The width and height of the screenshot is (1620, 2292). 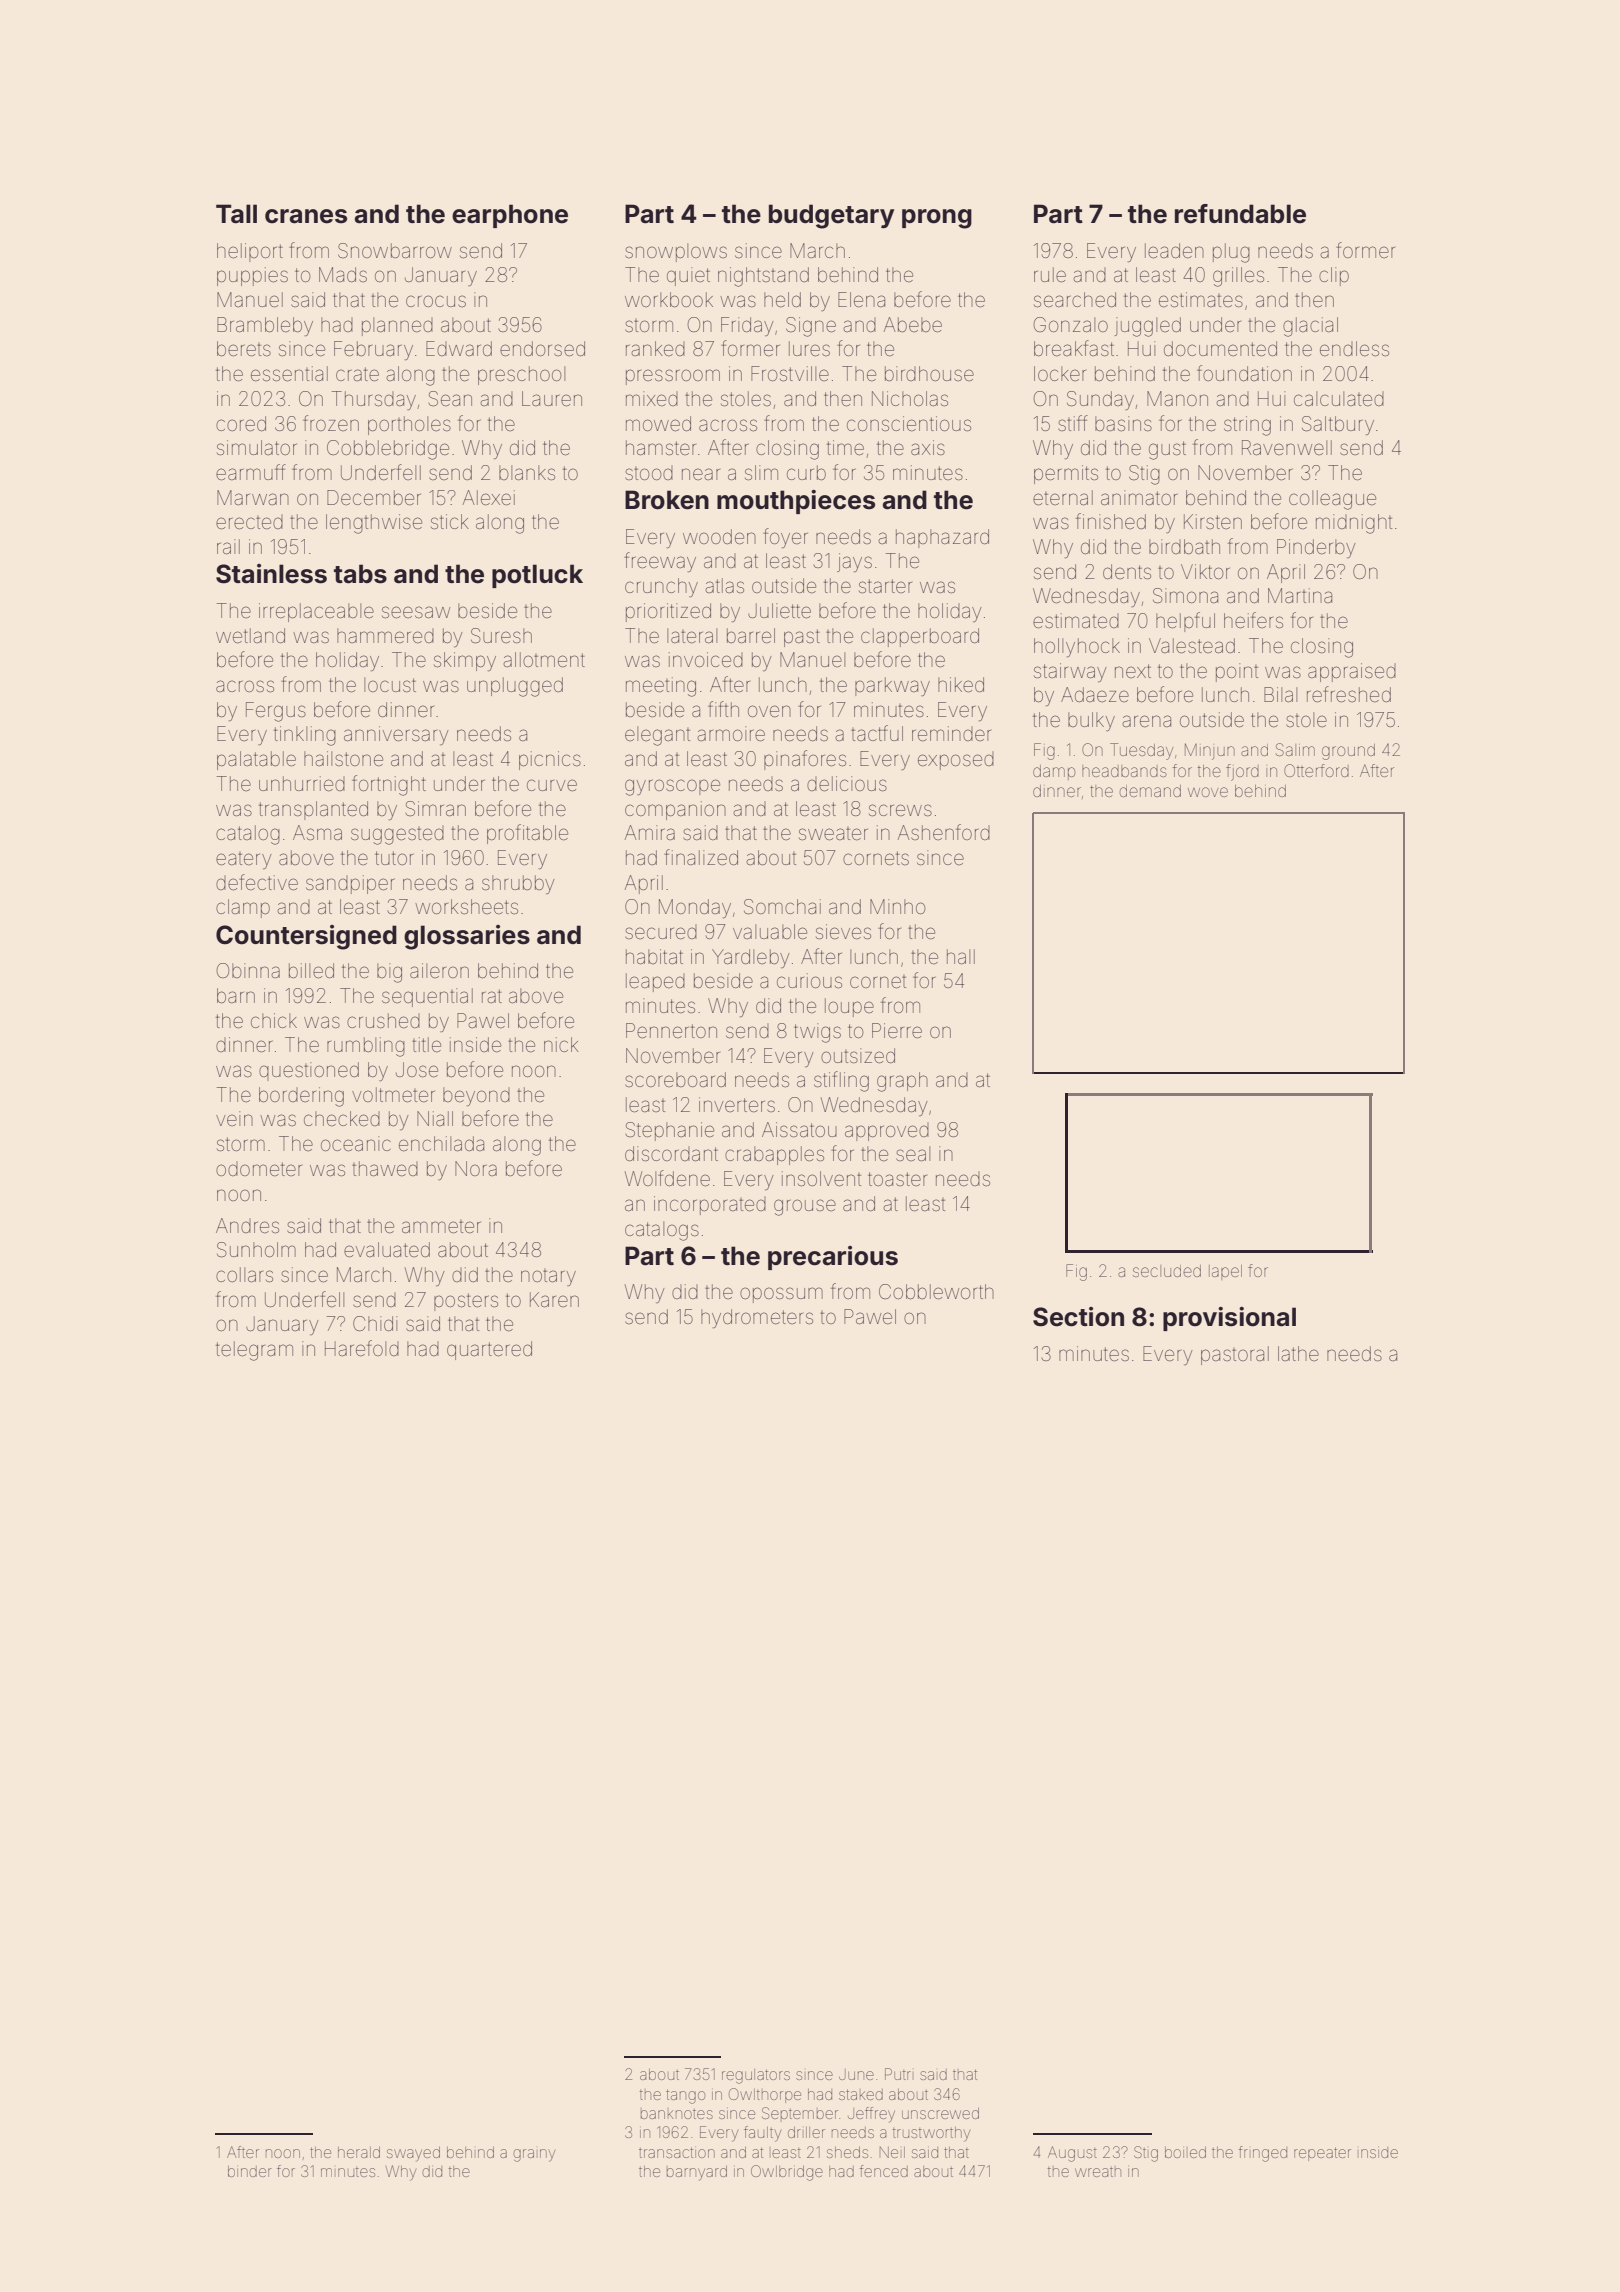 What do you see at coordinates (250, 2171) in the screenshot?
I see `binder` at bounding box center [250, 2171].
